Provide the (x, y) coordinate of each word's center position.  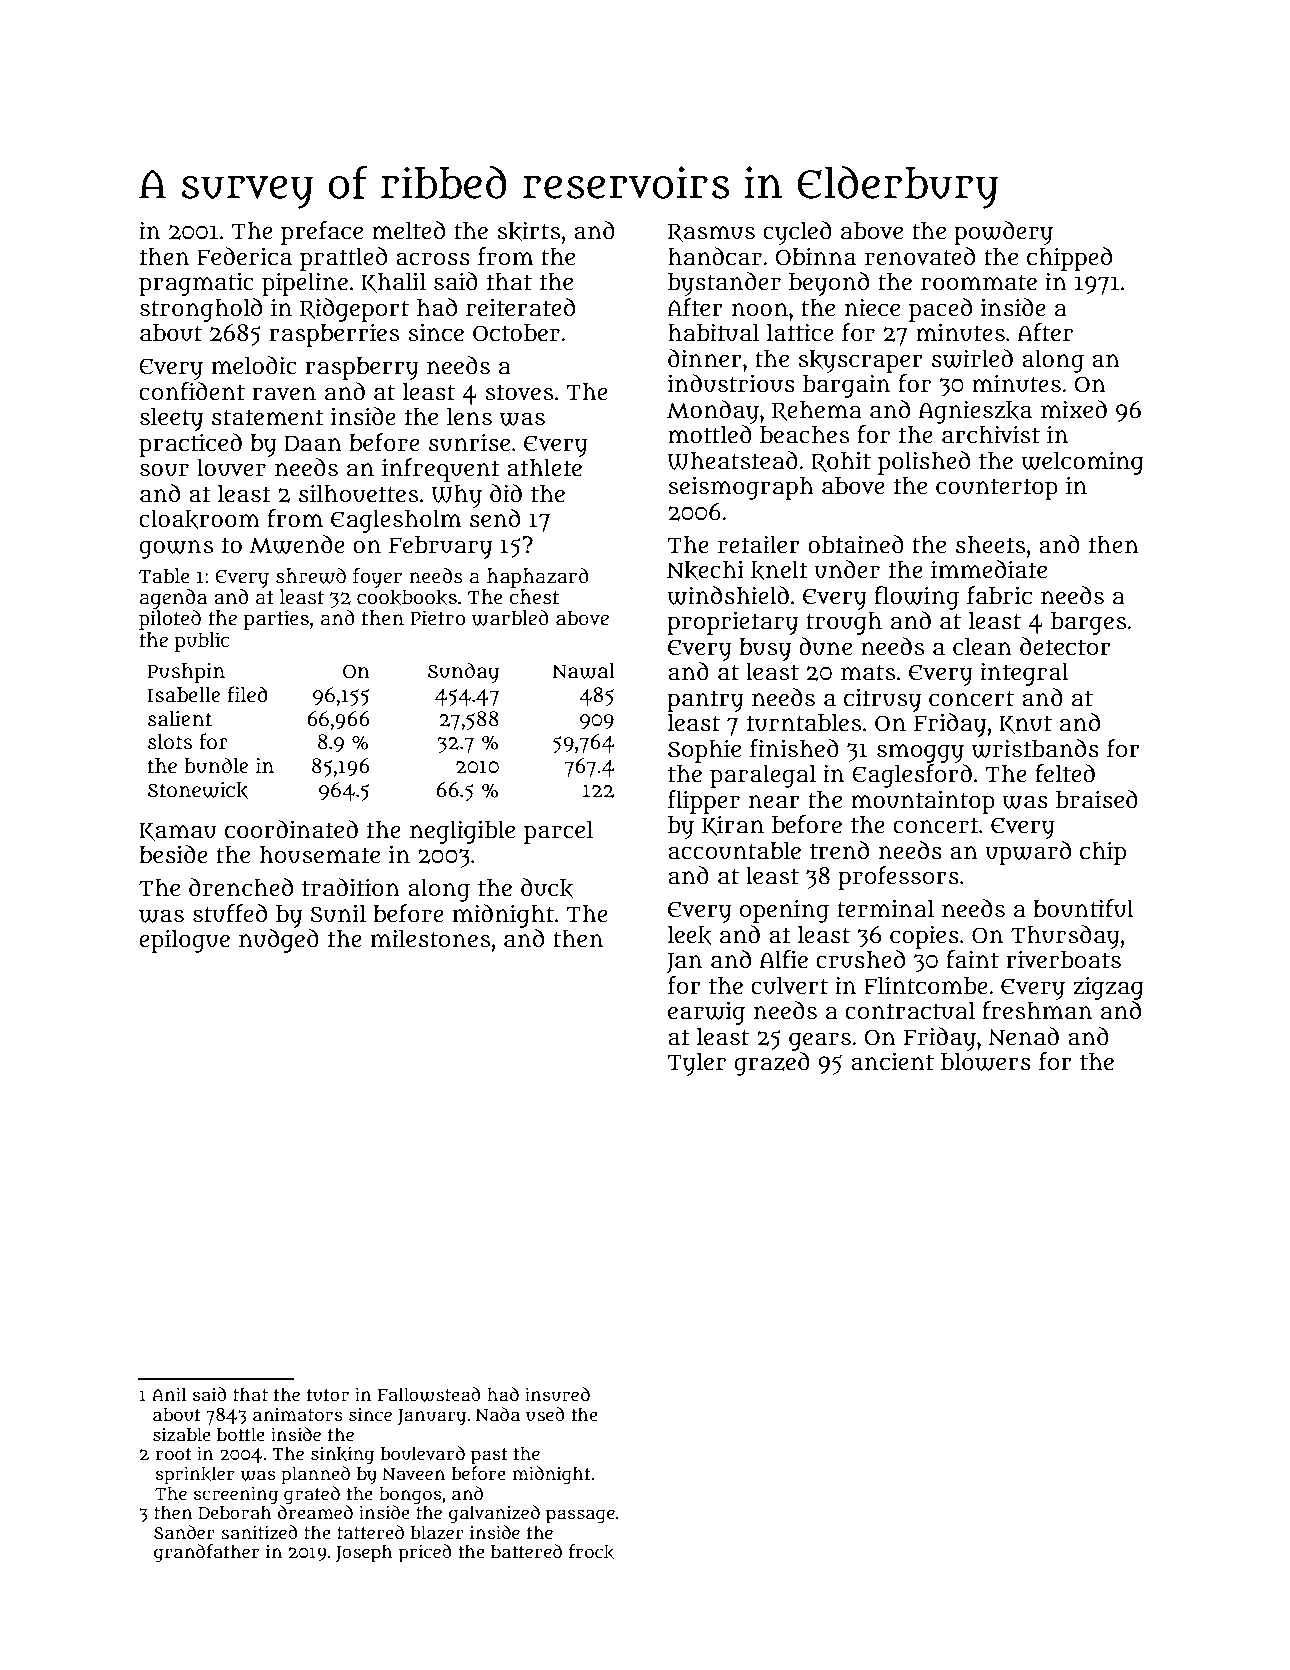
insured (557, 1394)
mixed (1074, 409)
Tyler (696, 1064)
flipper (704, 802)
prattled (343, 259)
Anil (169, 1394)
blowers (986, 1061)
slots (170, 742)
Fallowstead (429, 1394)
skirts (528, 231)
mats (868, 672)
